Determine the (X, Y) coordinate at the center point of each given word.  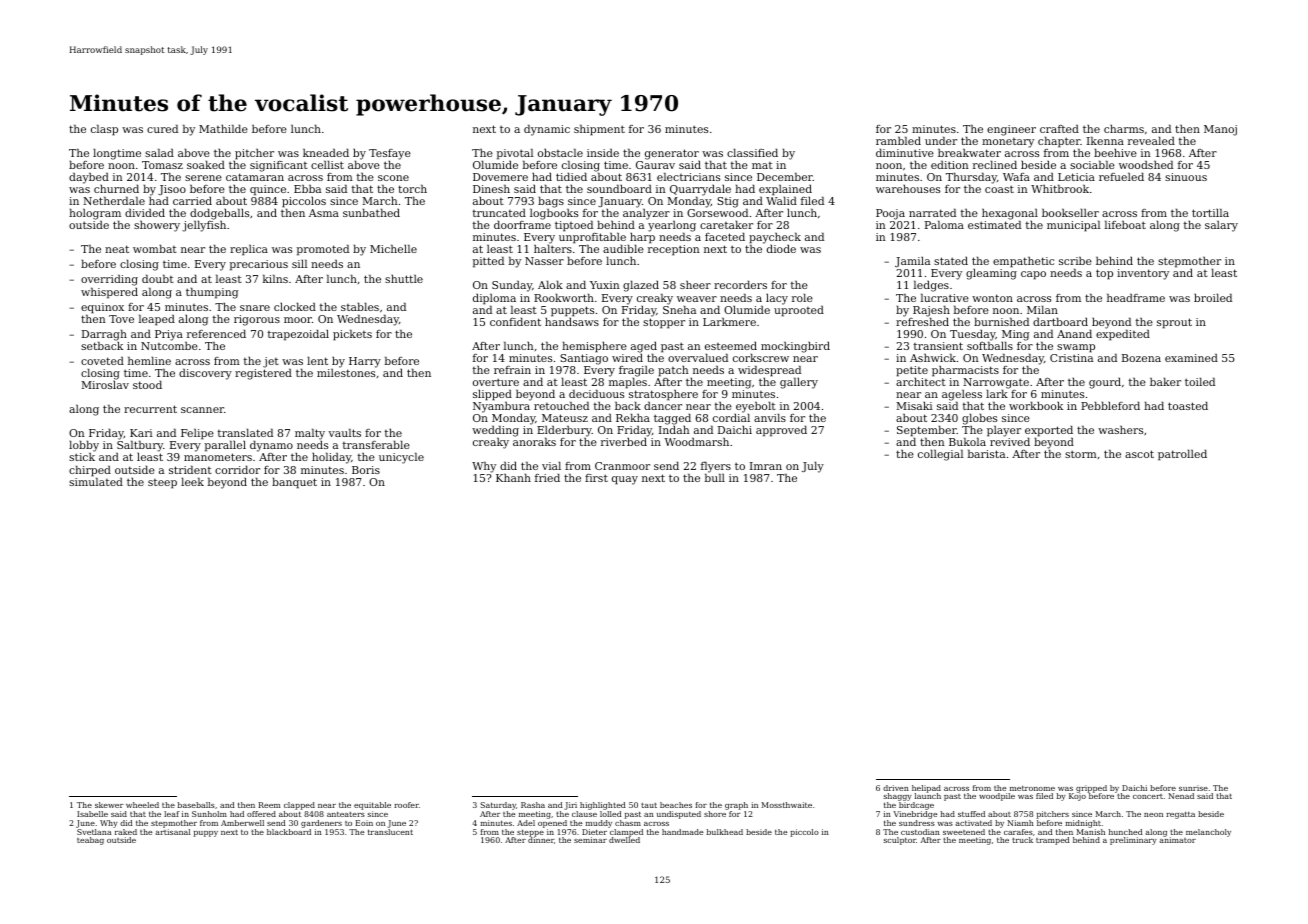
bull (715, 478)
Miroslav (105, 385)
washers (1120, 429)
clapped (299, 806)
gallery (799, 383)
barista (986, 453)
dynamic (547, 130)
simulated (96, 481)
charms (1124, 128)
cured (162, 128)
